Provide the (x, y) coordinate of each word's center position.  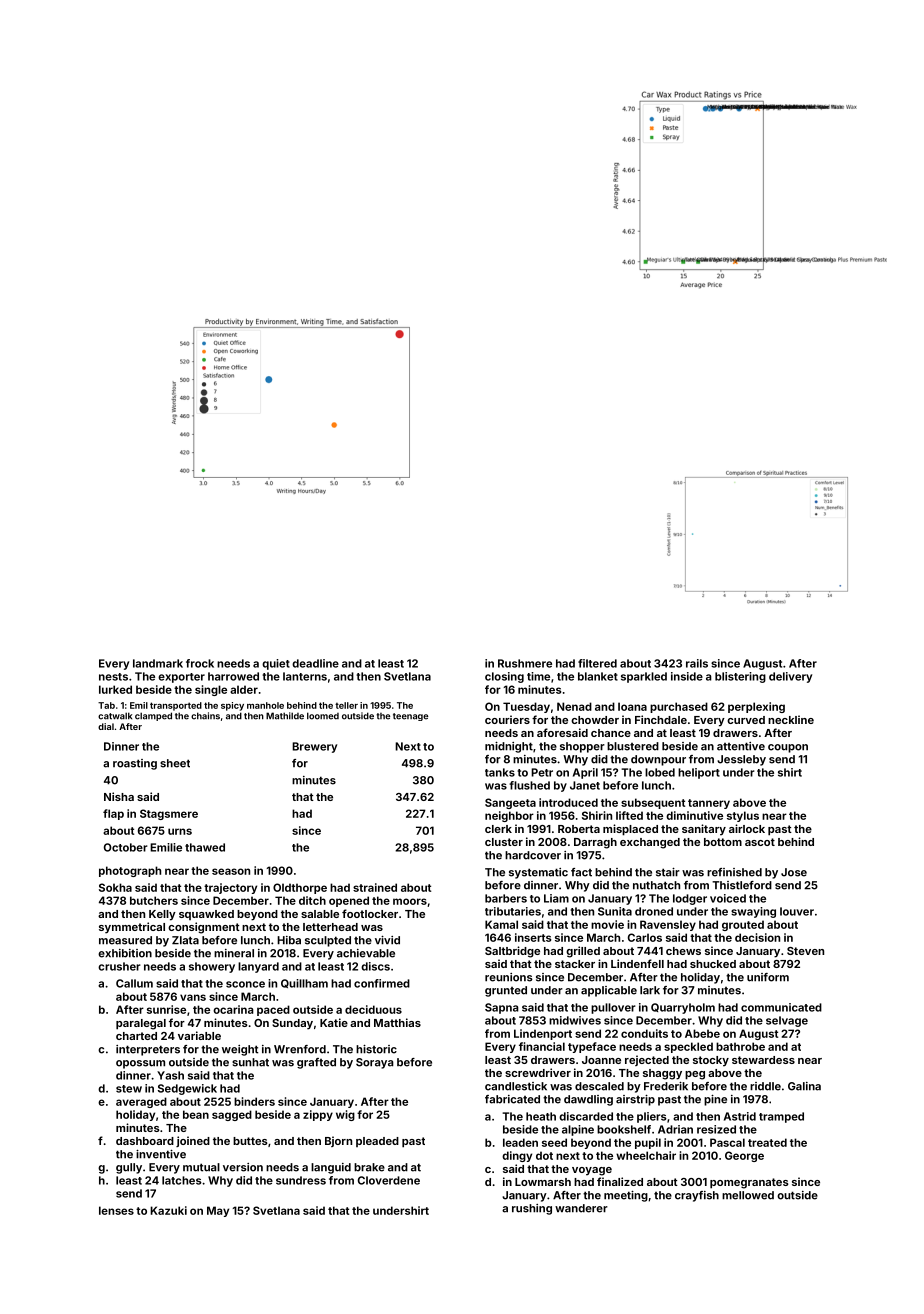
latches (182, 1180)
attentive (741, 746)
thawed (205, 847)
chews (683, 951)
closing (504, 677)
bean (196, 1114)
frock (200, 663)
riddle (765, 1086)
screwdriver (538, 1072)
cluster (504, 842)
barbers (506, 898)
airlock (747, 828)
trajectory (230, 888)
